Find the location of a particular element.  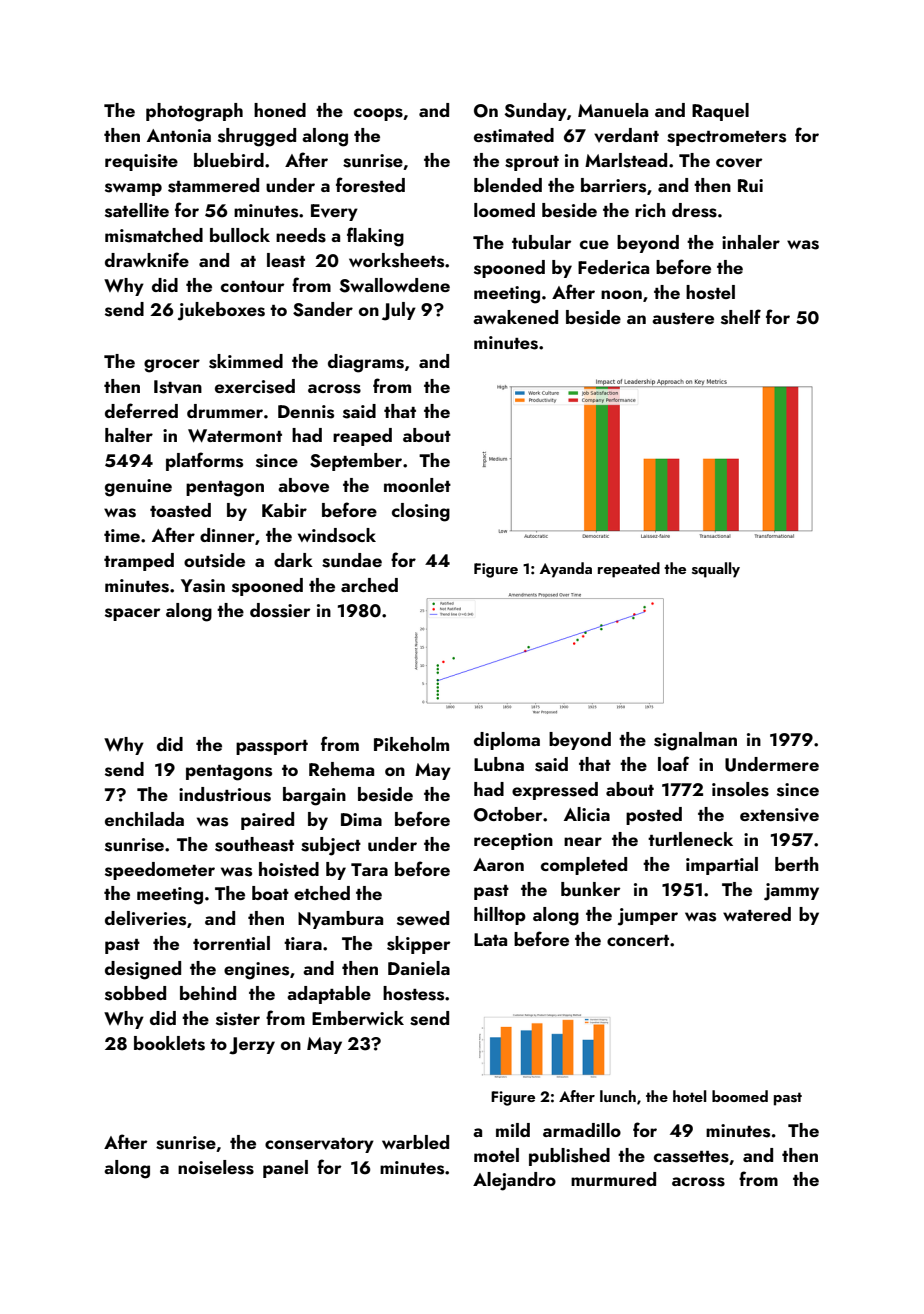

dossier is located at coordinates (280, 610).
